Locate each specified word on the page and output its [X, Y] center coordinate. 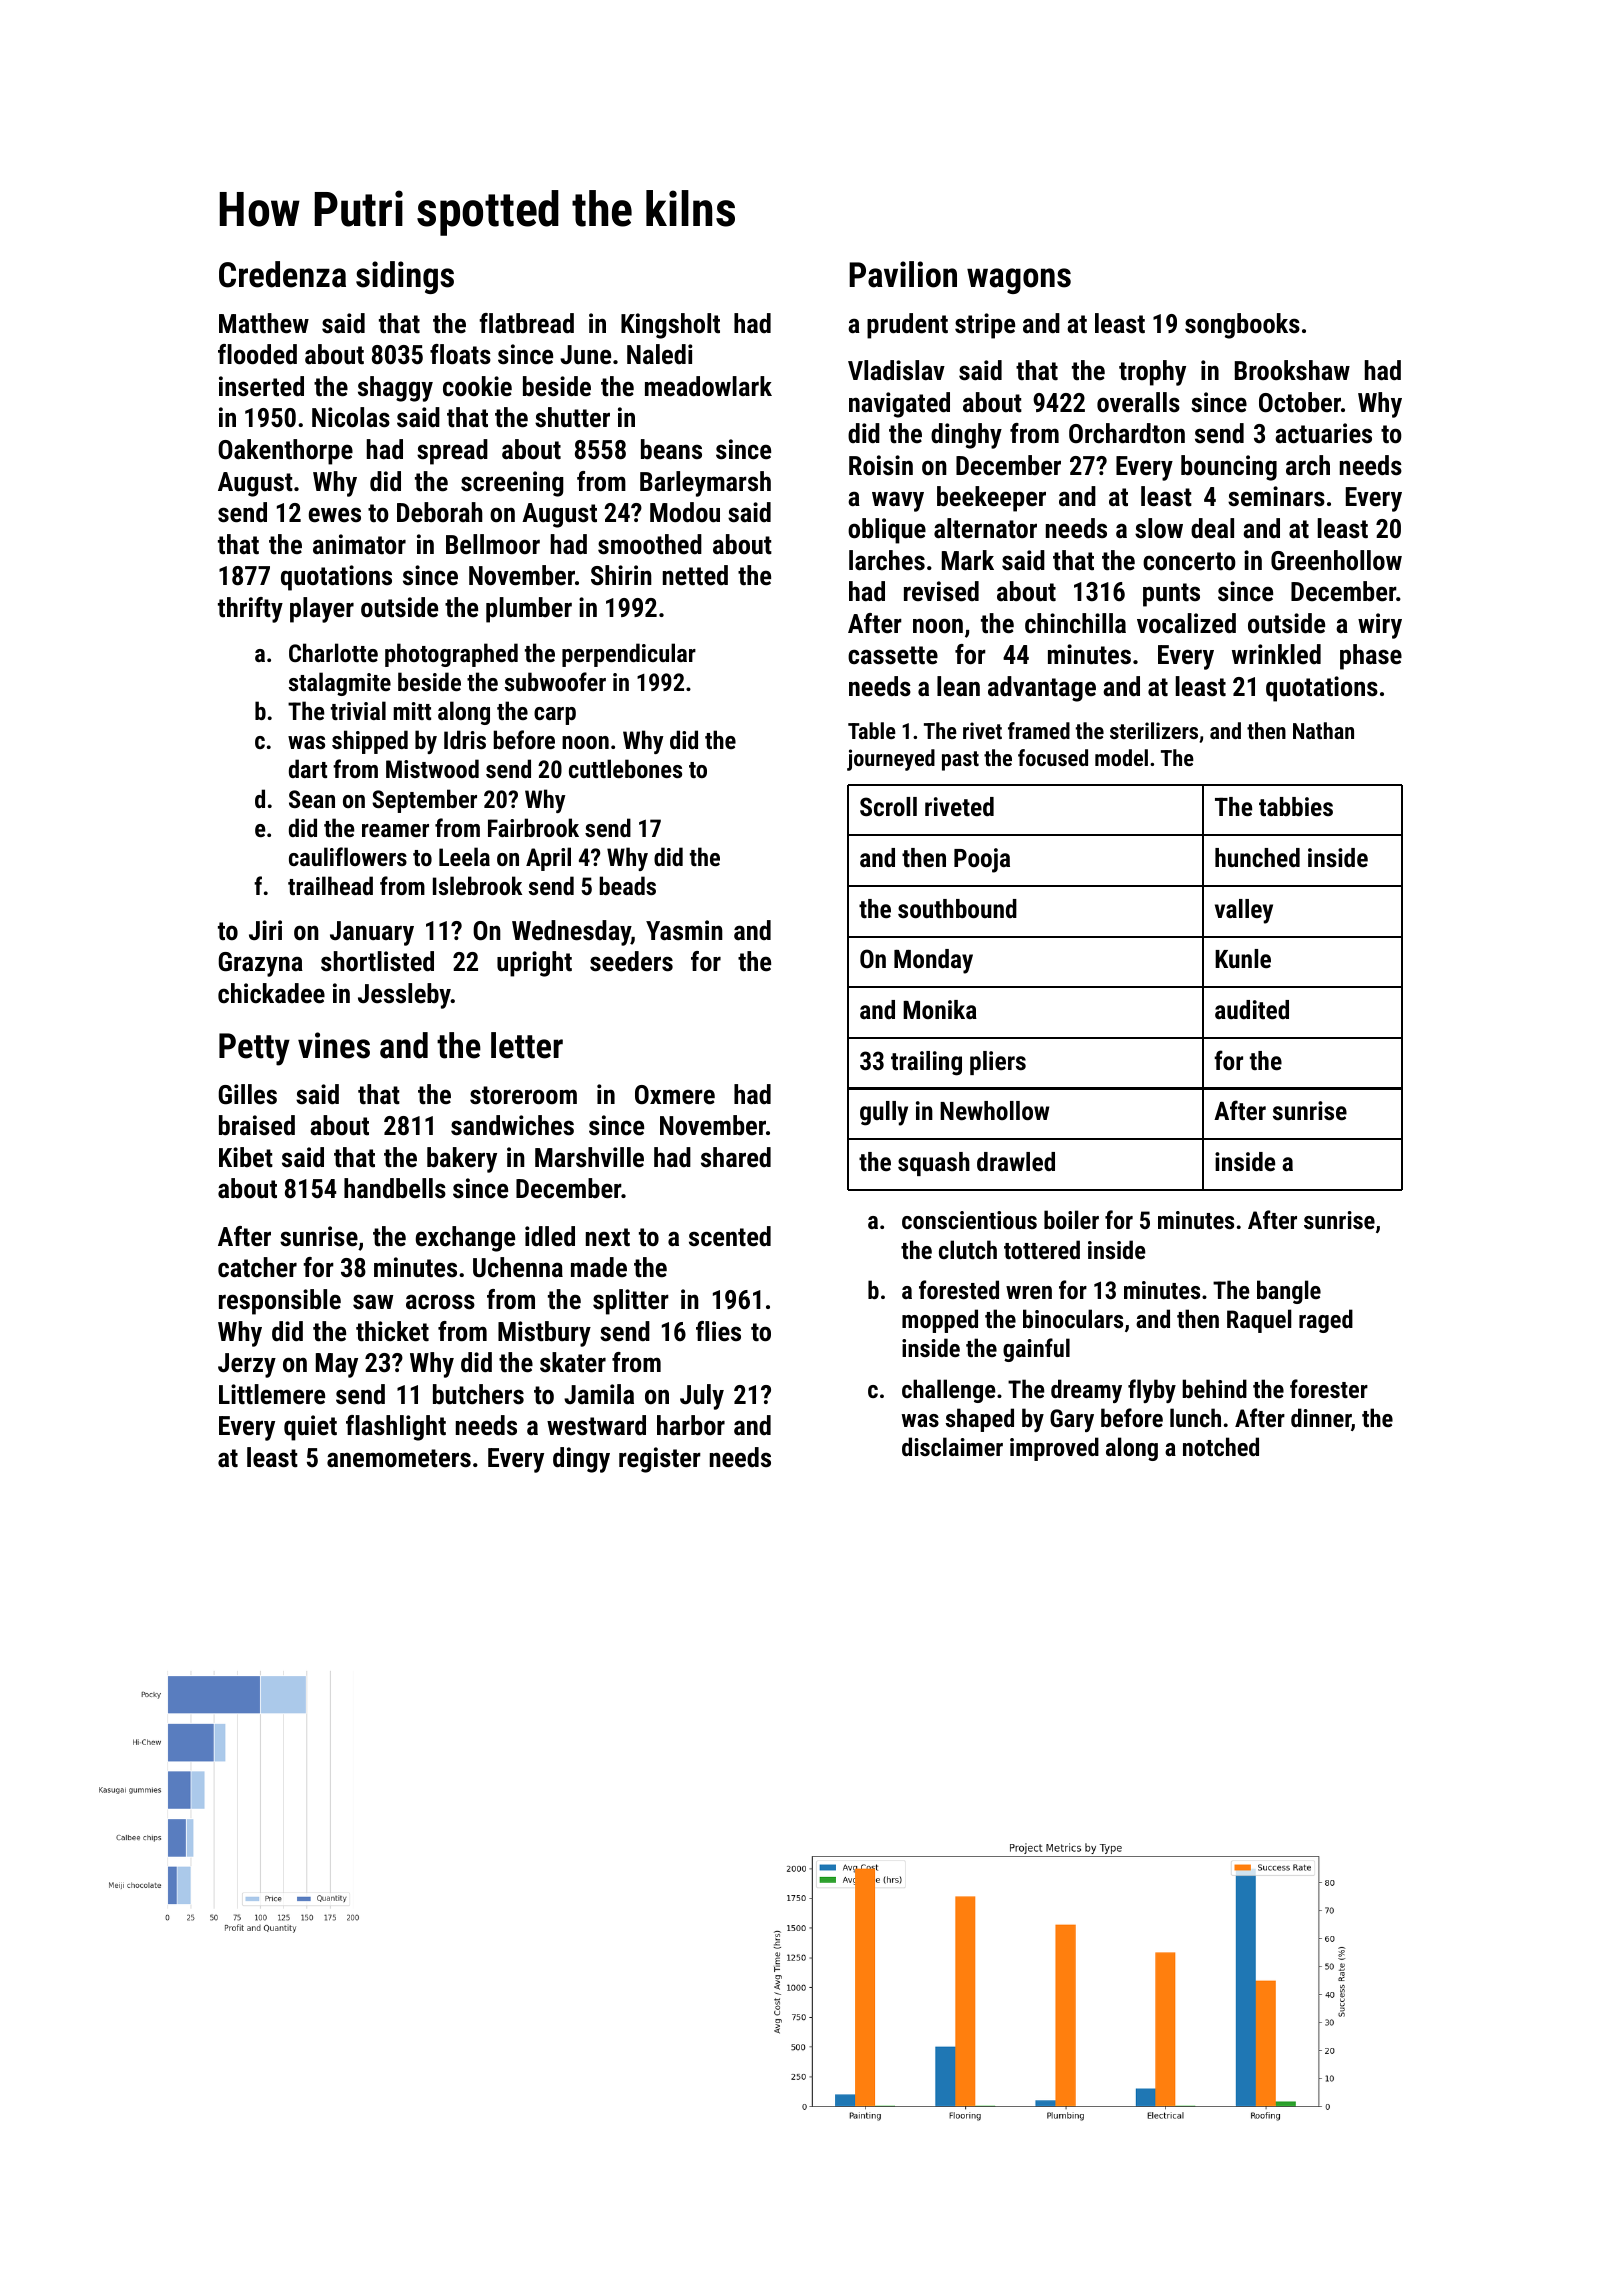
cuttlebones [625, 768]
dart [308, 768]
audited [1252, 1009]
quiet [310, 1428]
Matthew [264, 323]
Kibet [246, 1157]
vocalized [1186, 623]
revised [941, 591]
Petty [254, 1049]
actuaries [1323, 433]
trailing [926, 1063]
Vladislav [896, 370]
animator [359, 544]
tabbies [1296, 806]
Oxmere [675, 1095]
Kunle [1243, 958]
